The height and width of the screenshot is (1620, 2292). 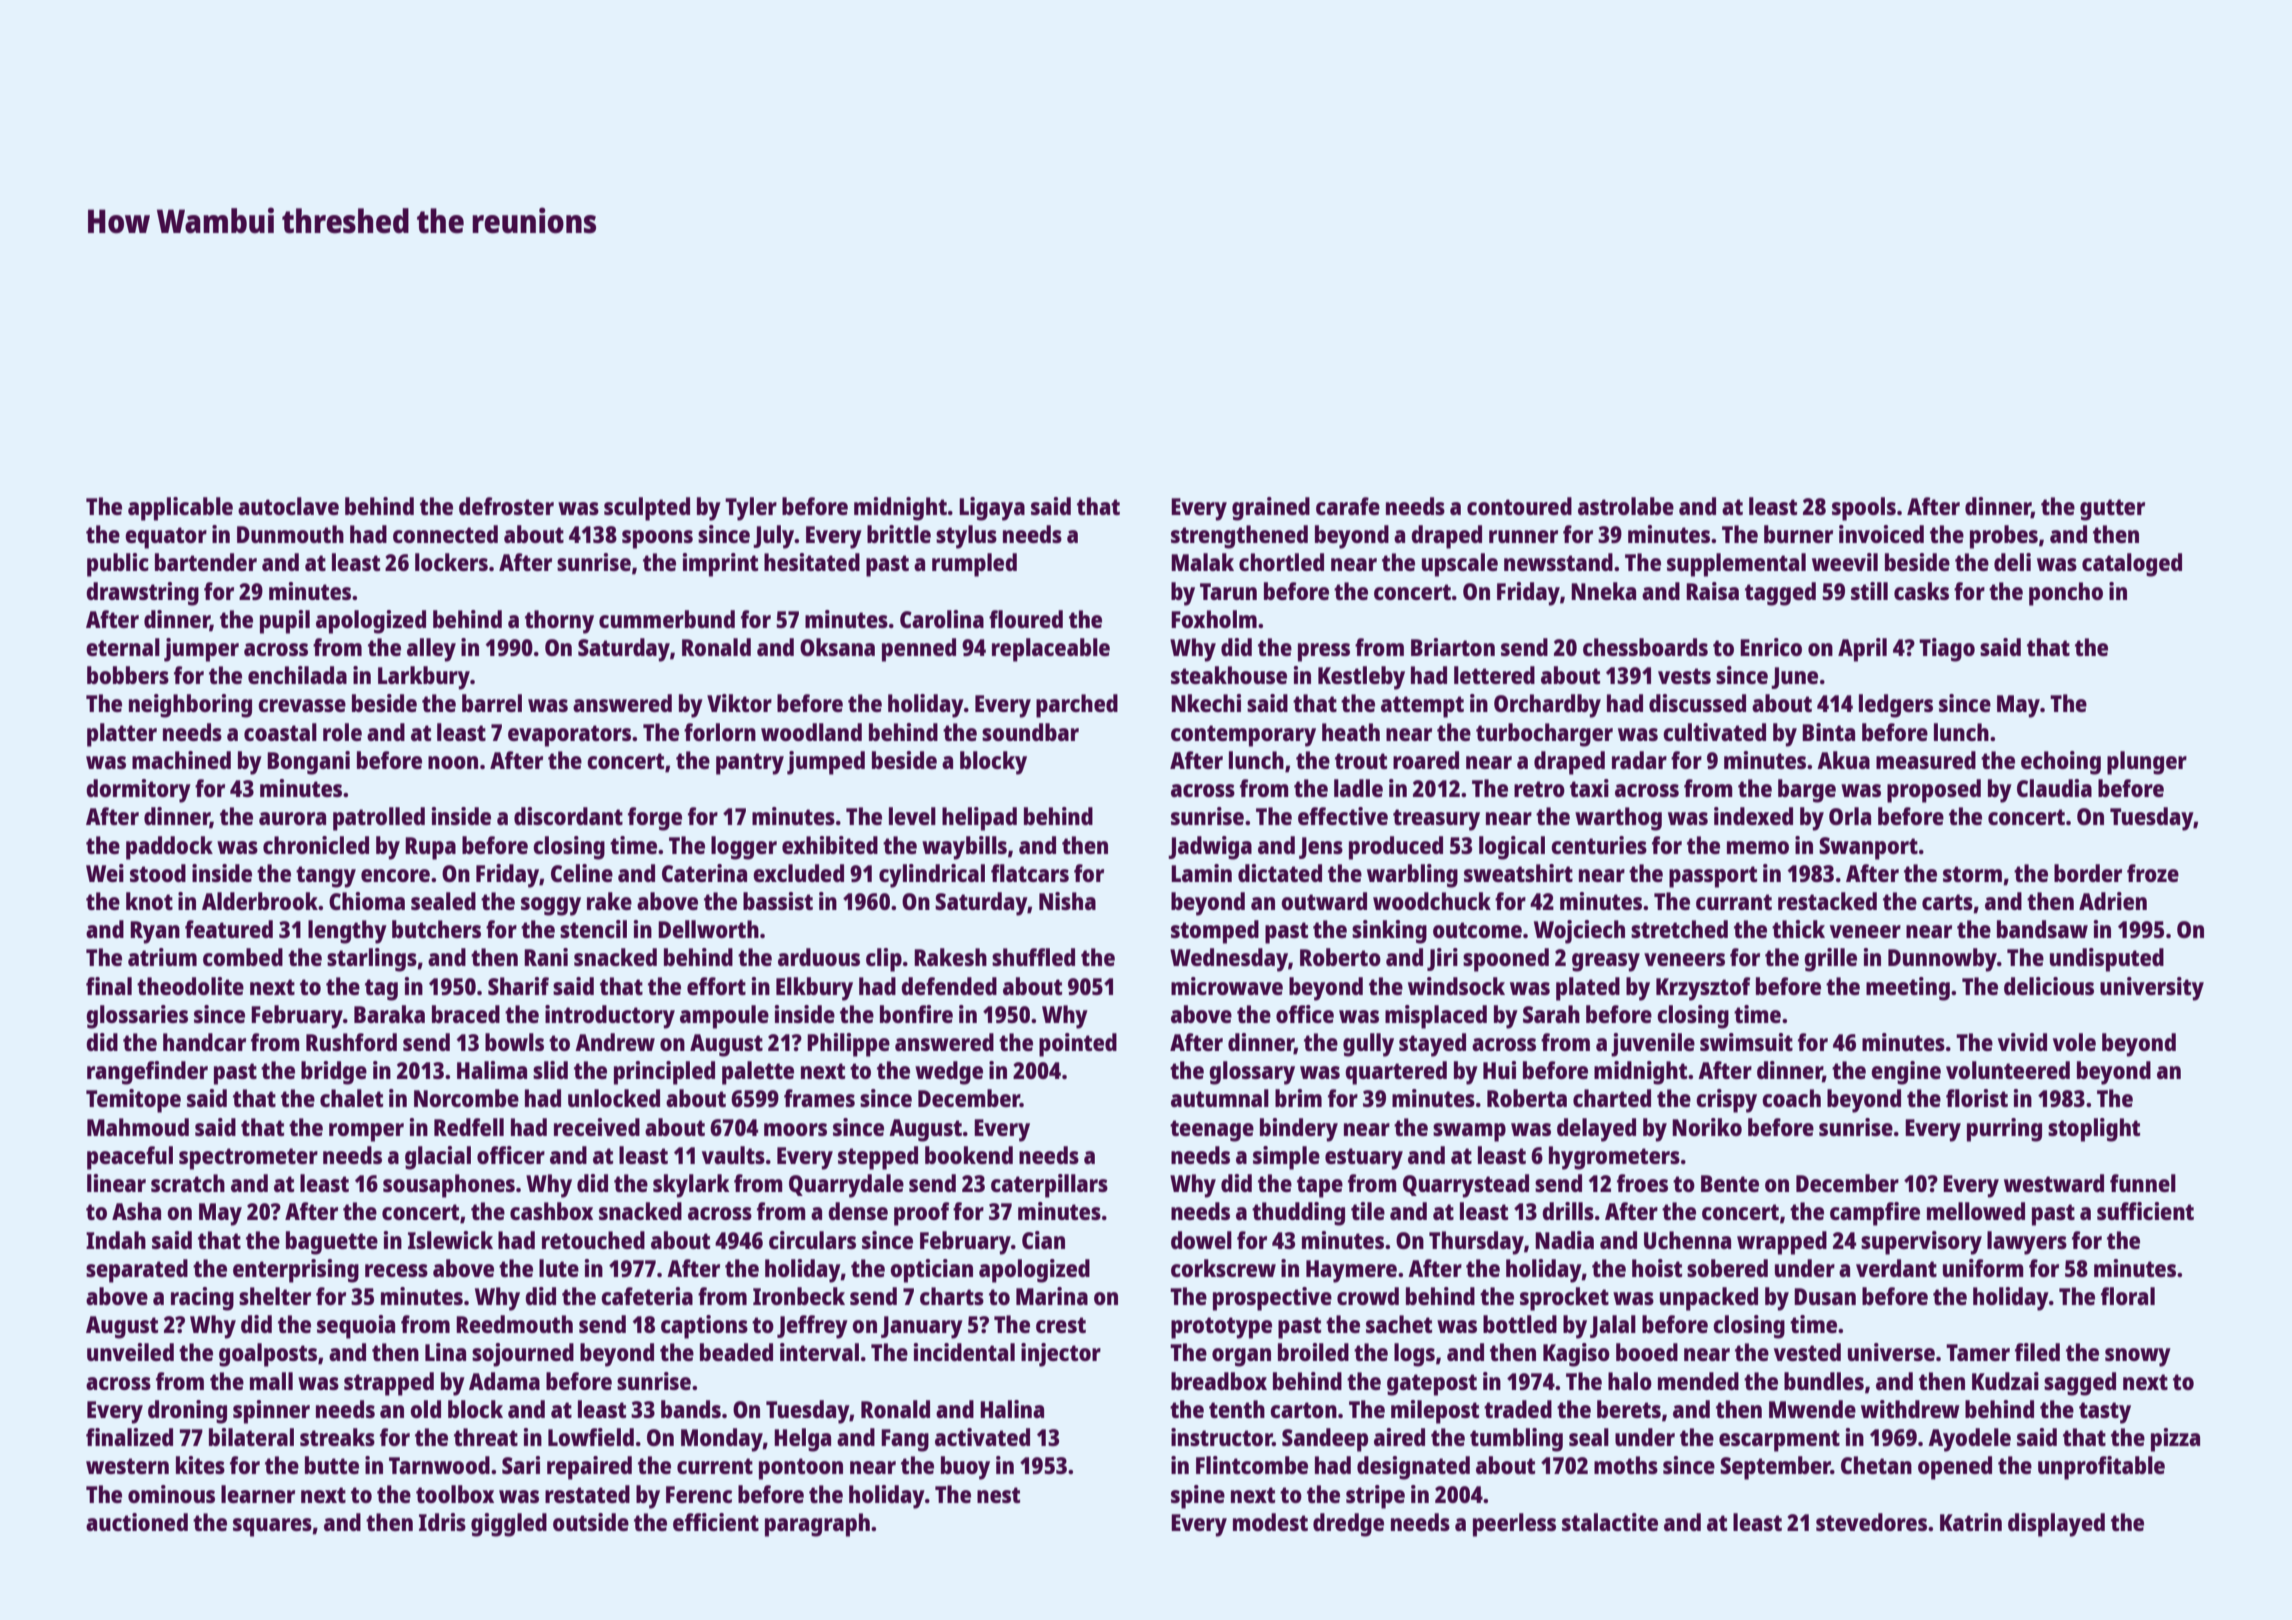 I want to click on gutter, so click(x=2112, y=510).
